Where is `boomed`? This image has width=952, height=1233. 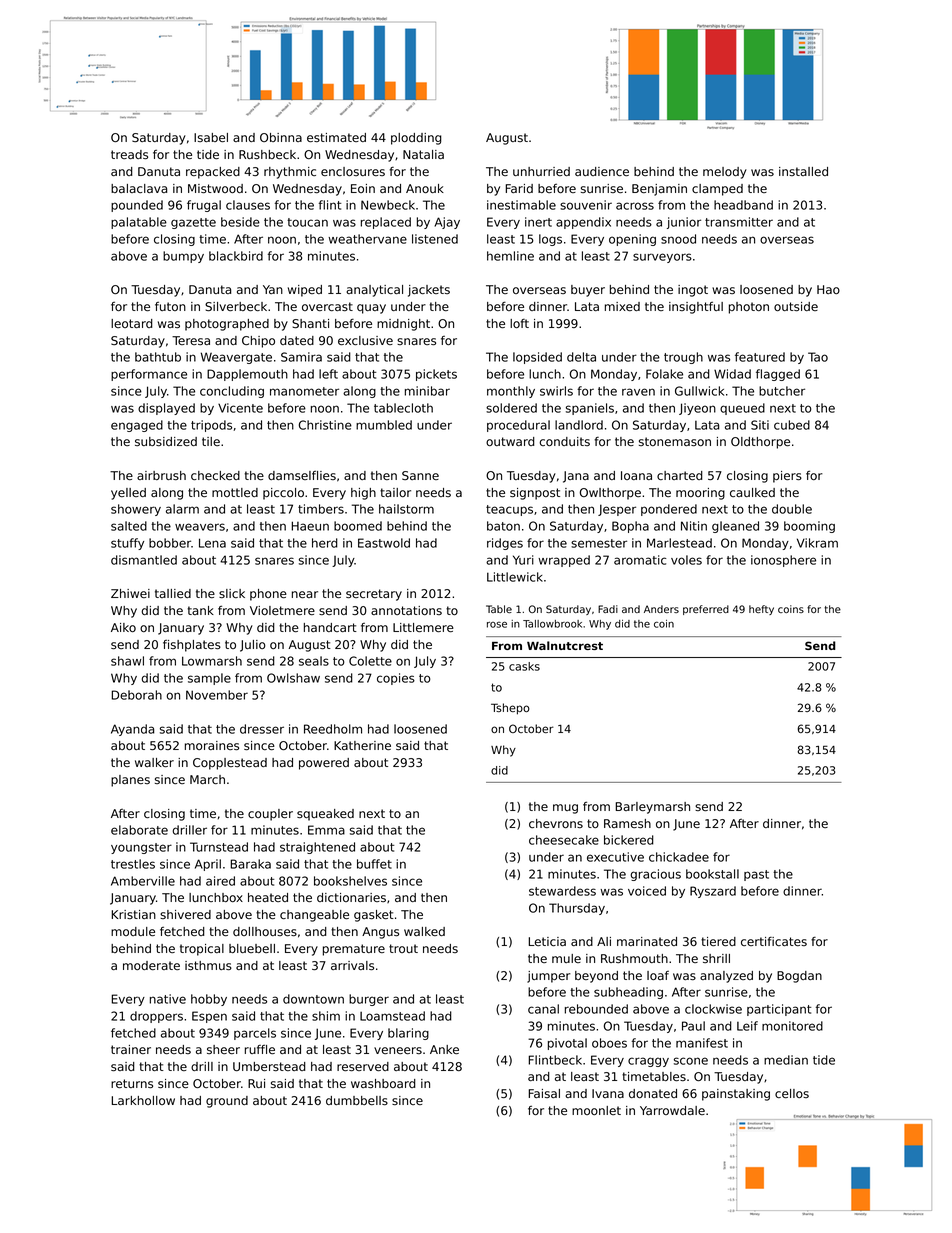
boomed is located at coordinates (358, 526).
